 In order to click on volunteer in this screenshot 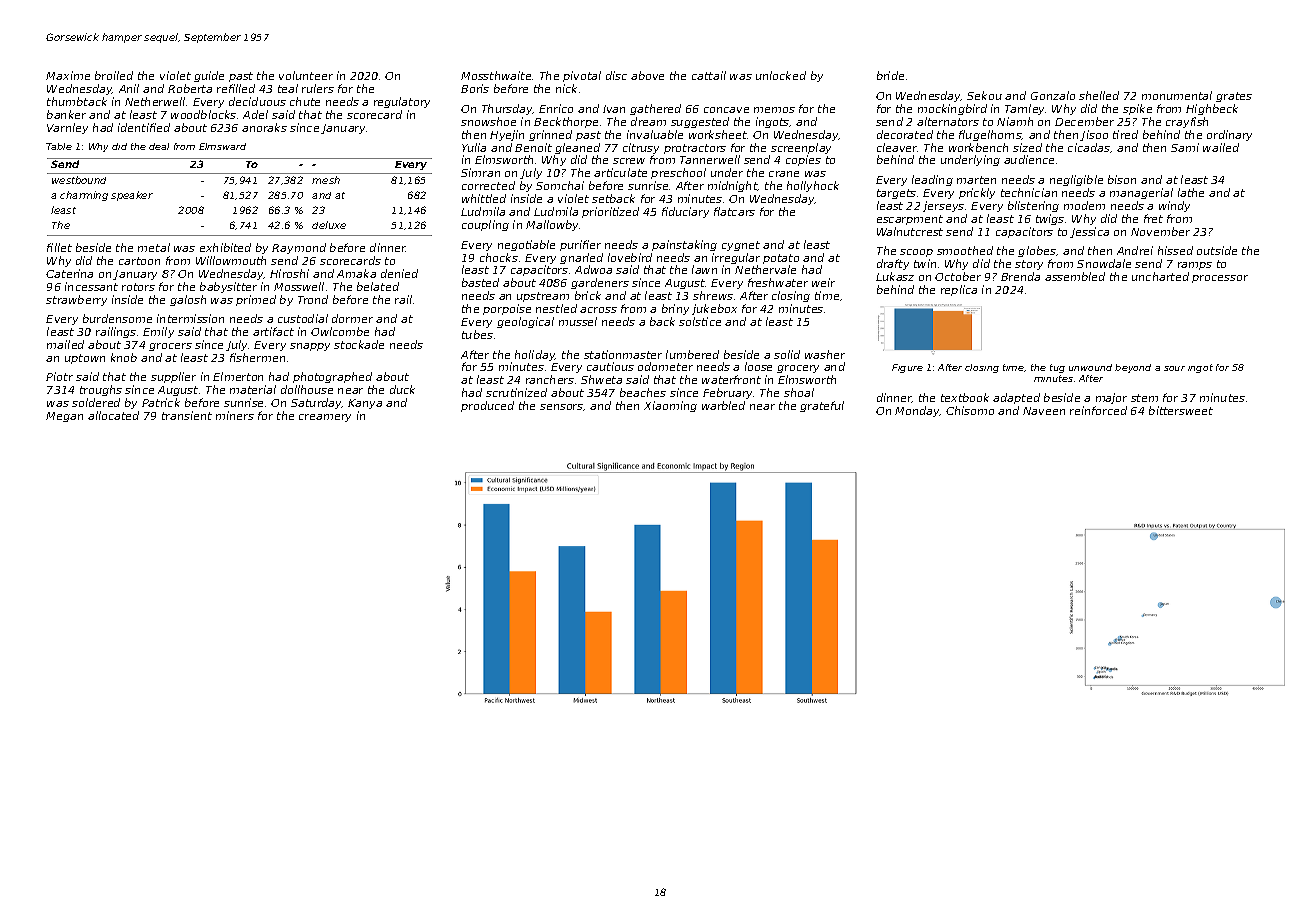, I will do `click(306, 75)`.
